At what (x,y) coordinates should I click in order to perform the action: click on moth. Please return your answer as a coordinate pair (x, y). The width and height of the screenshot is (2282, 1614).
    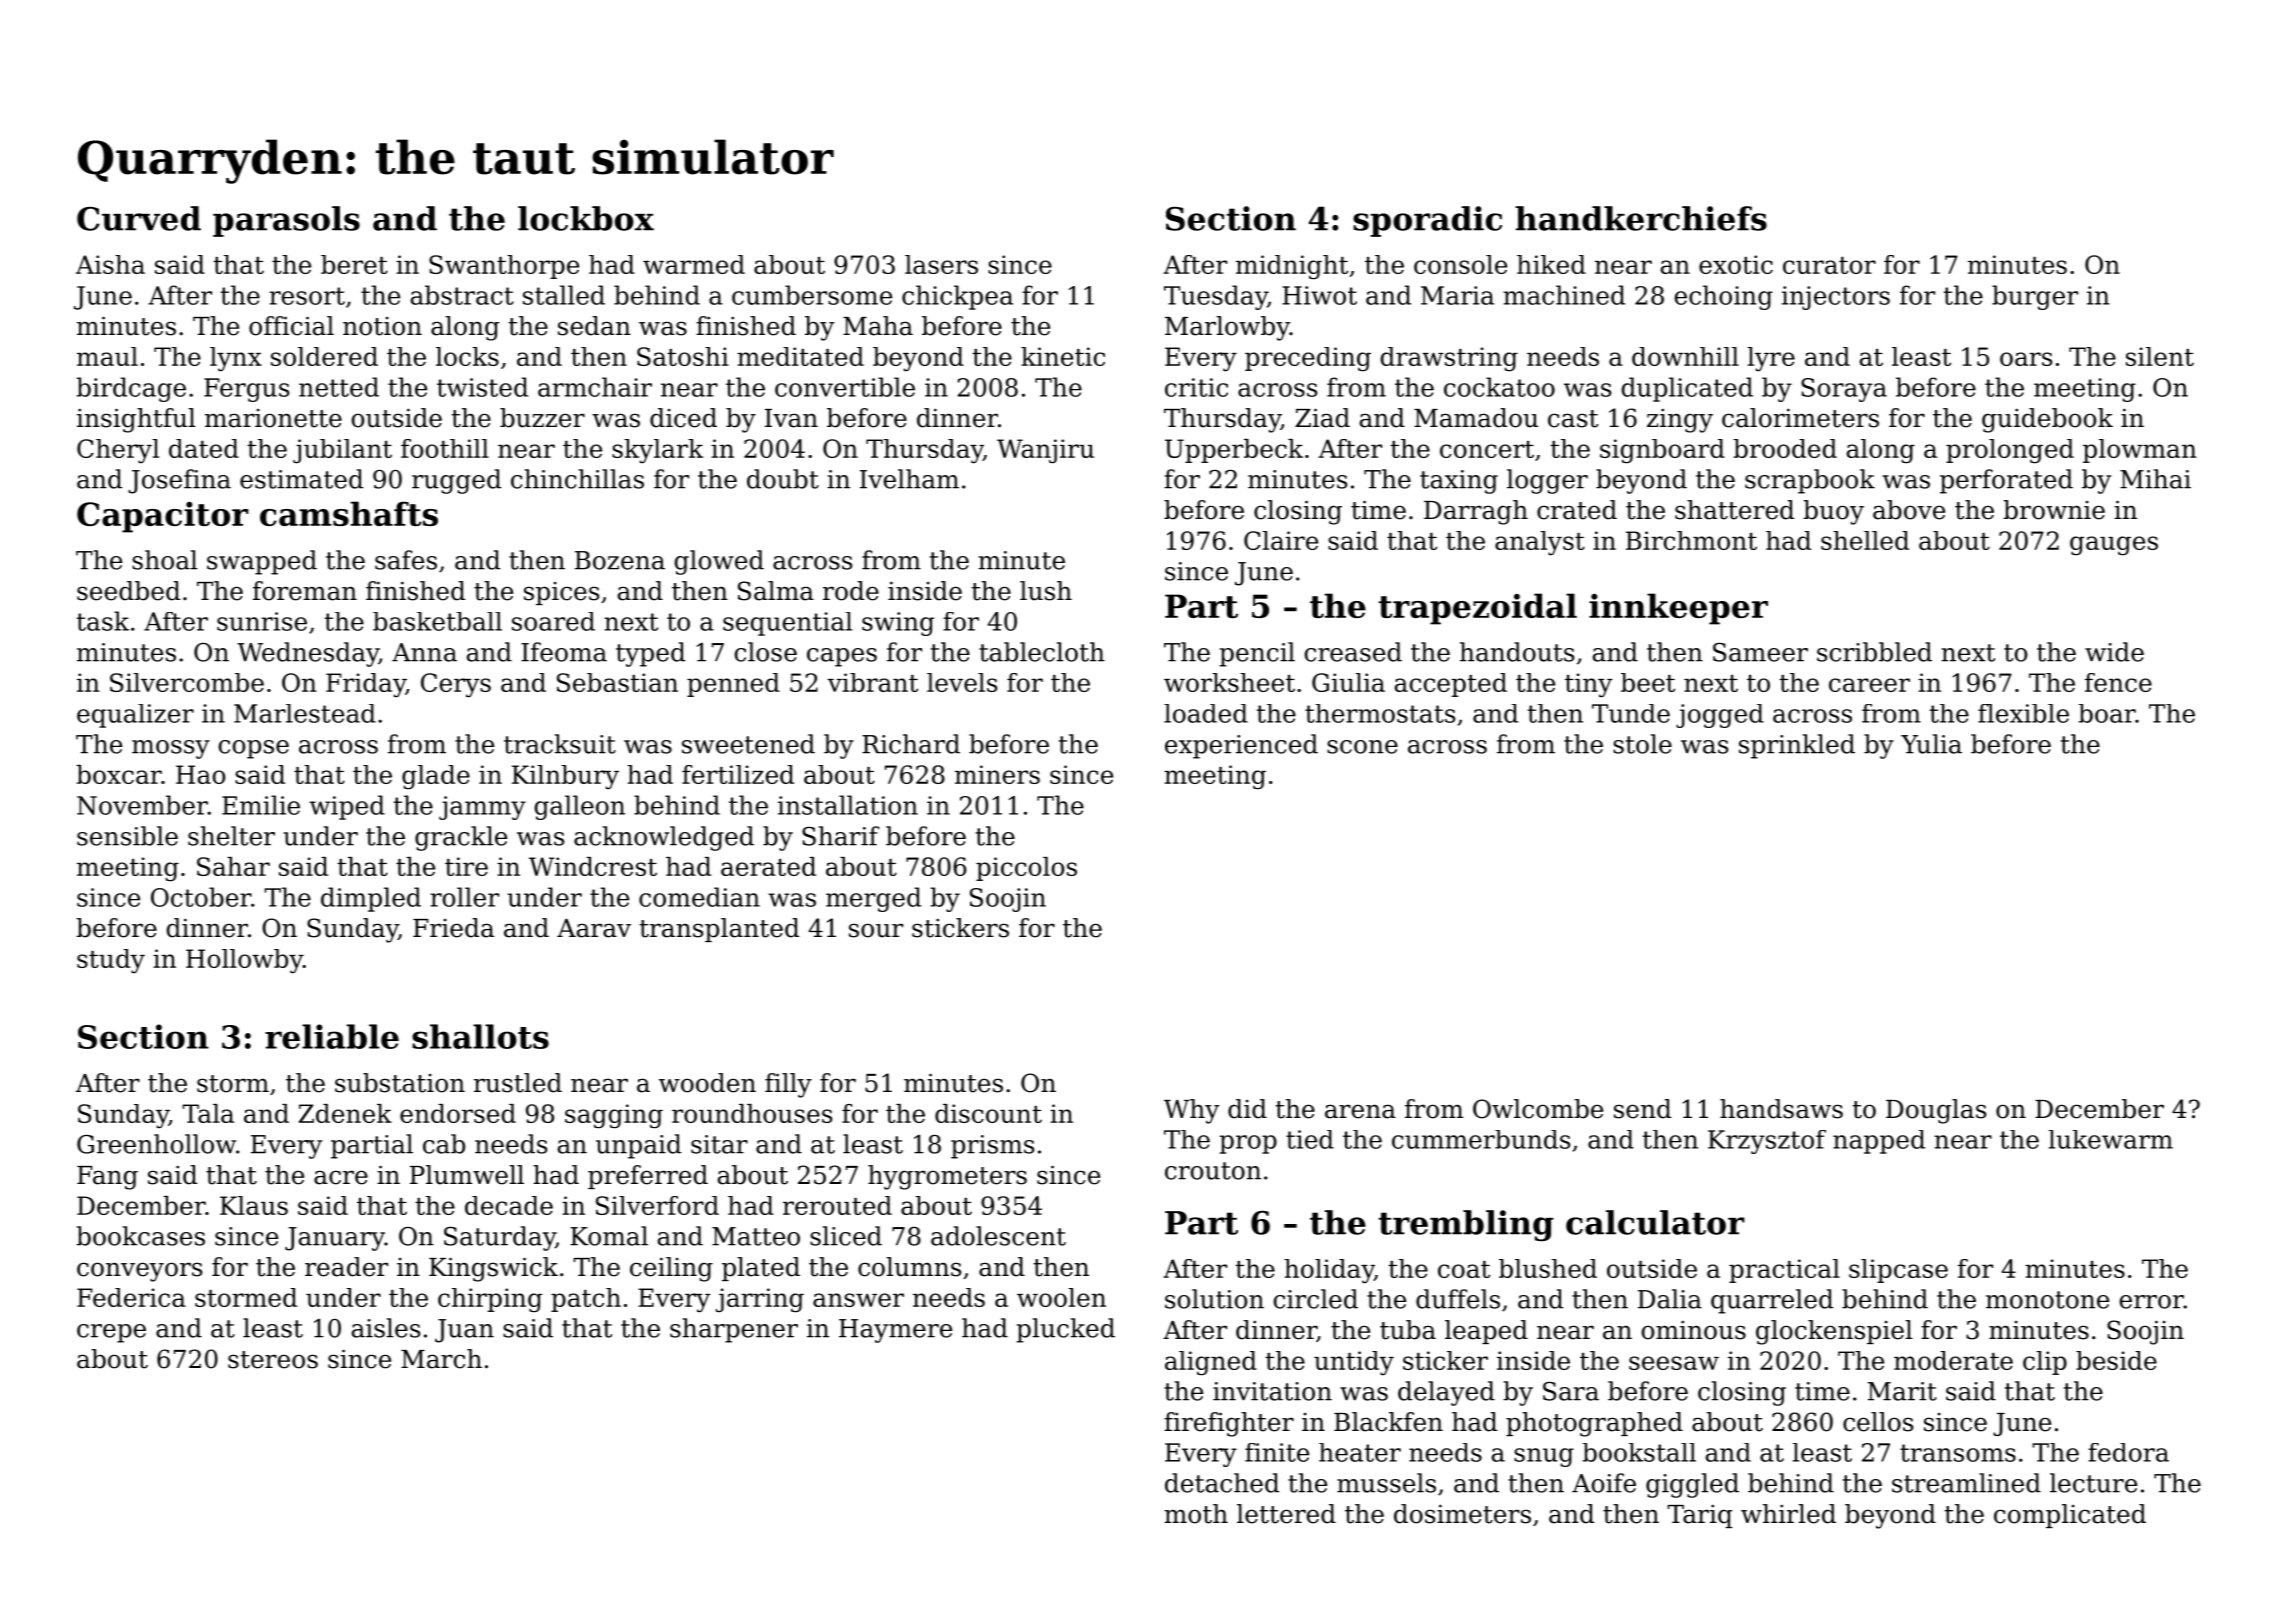
    Looking at the image, I should click on (1196, 1514).
